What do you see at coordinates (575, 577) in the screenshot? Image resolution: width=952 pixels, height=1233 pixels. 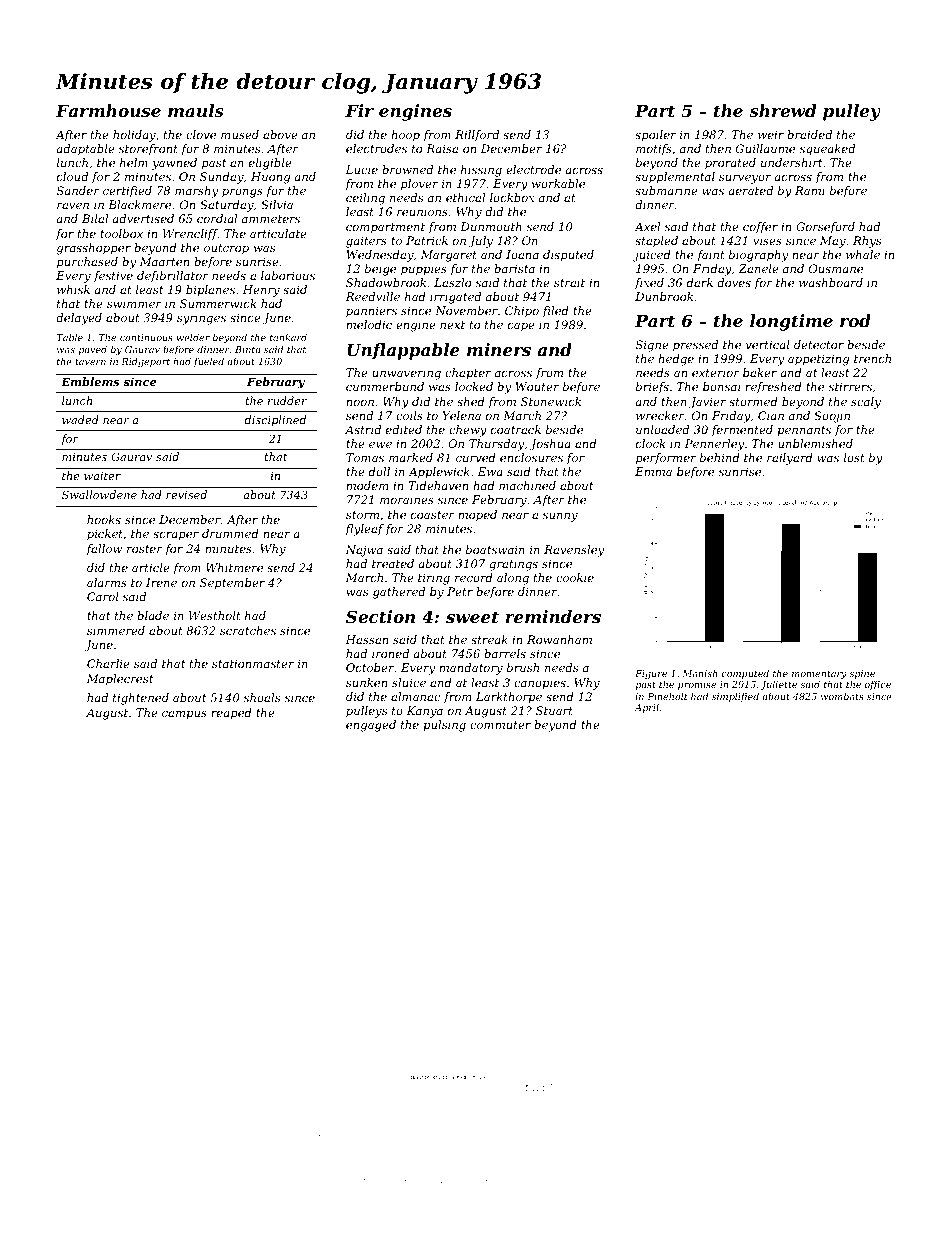 I see `cookie` at bounding box center [575, 577].
